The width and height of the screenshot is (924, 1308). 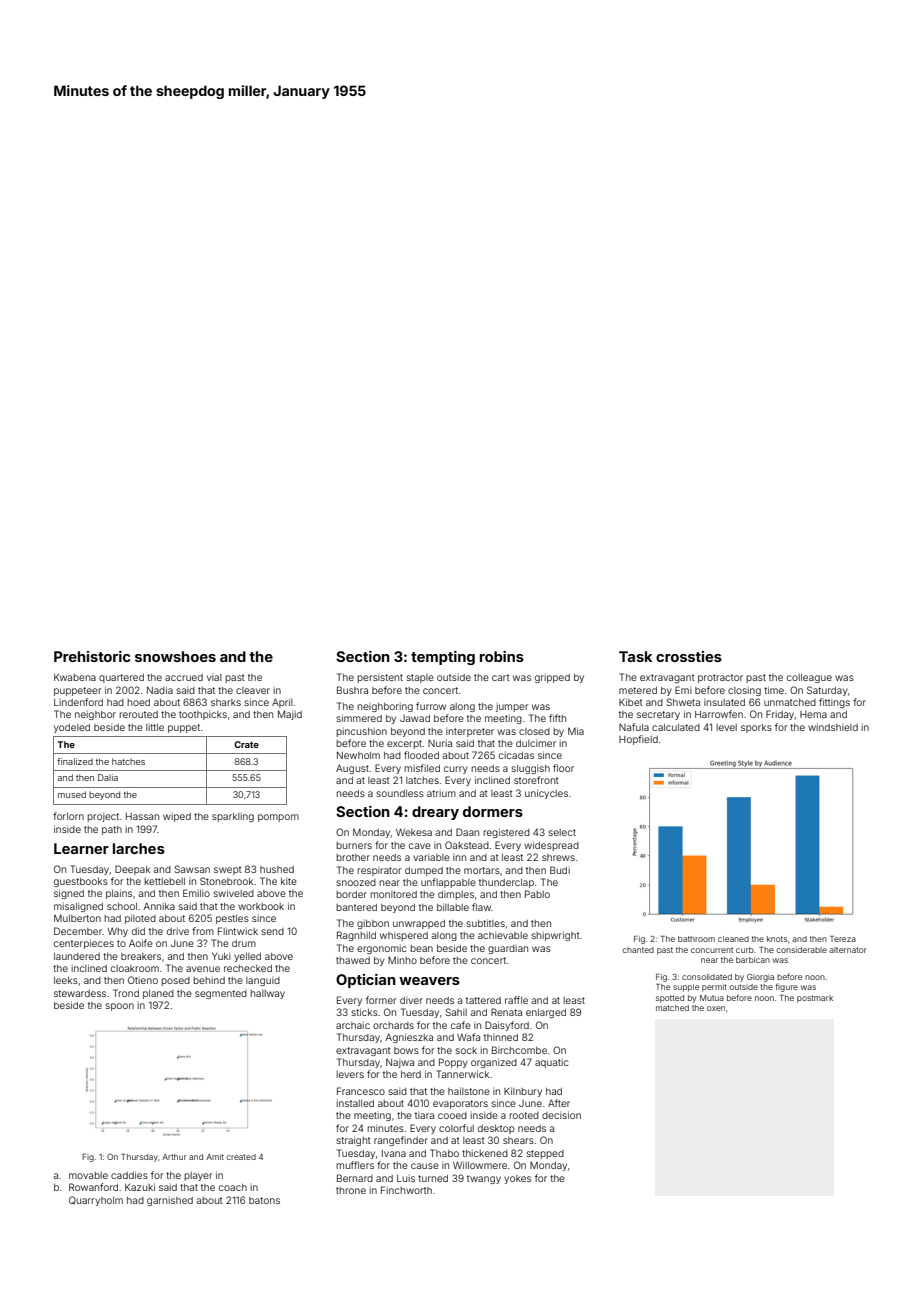 What do you see at coordinates (75, 677) in the screenshot?
I see `Kwabena` at bounding box center [75, 677].
